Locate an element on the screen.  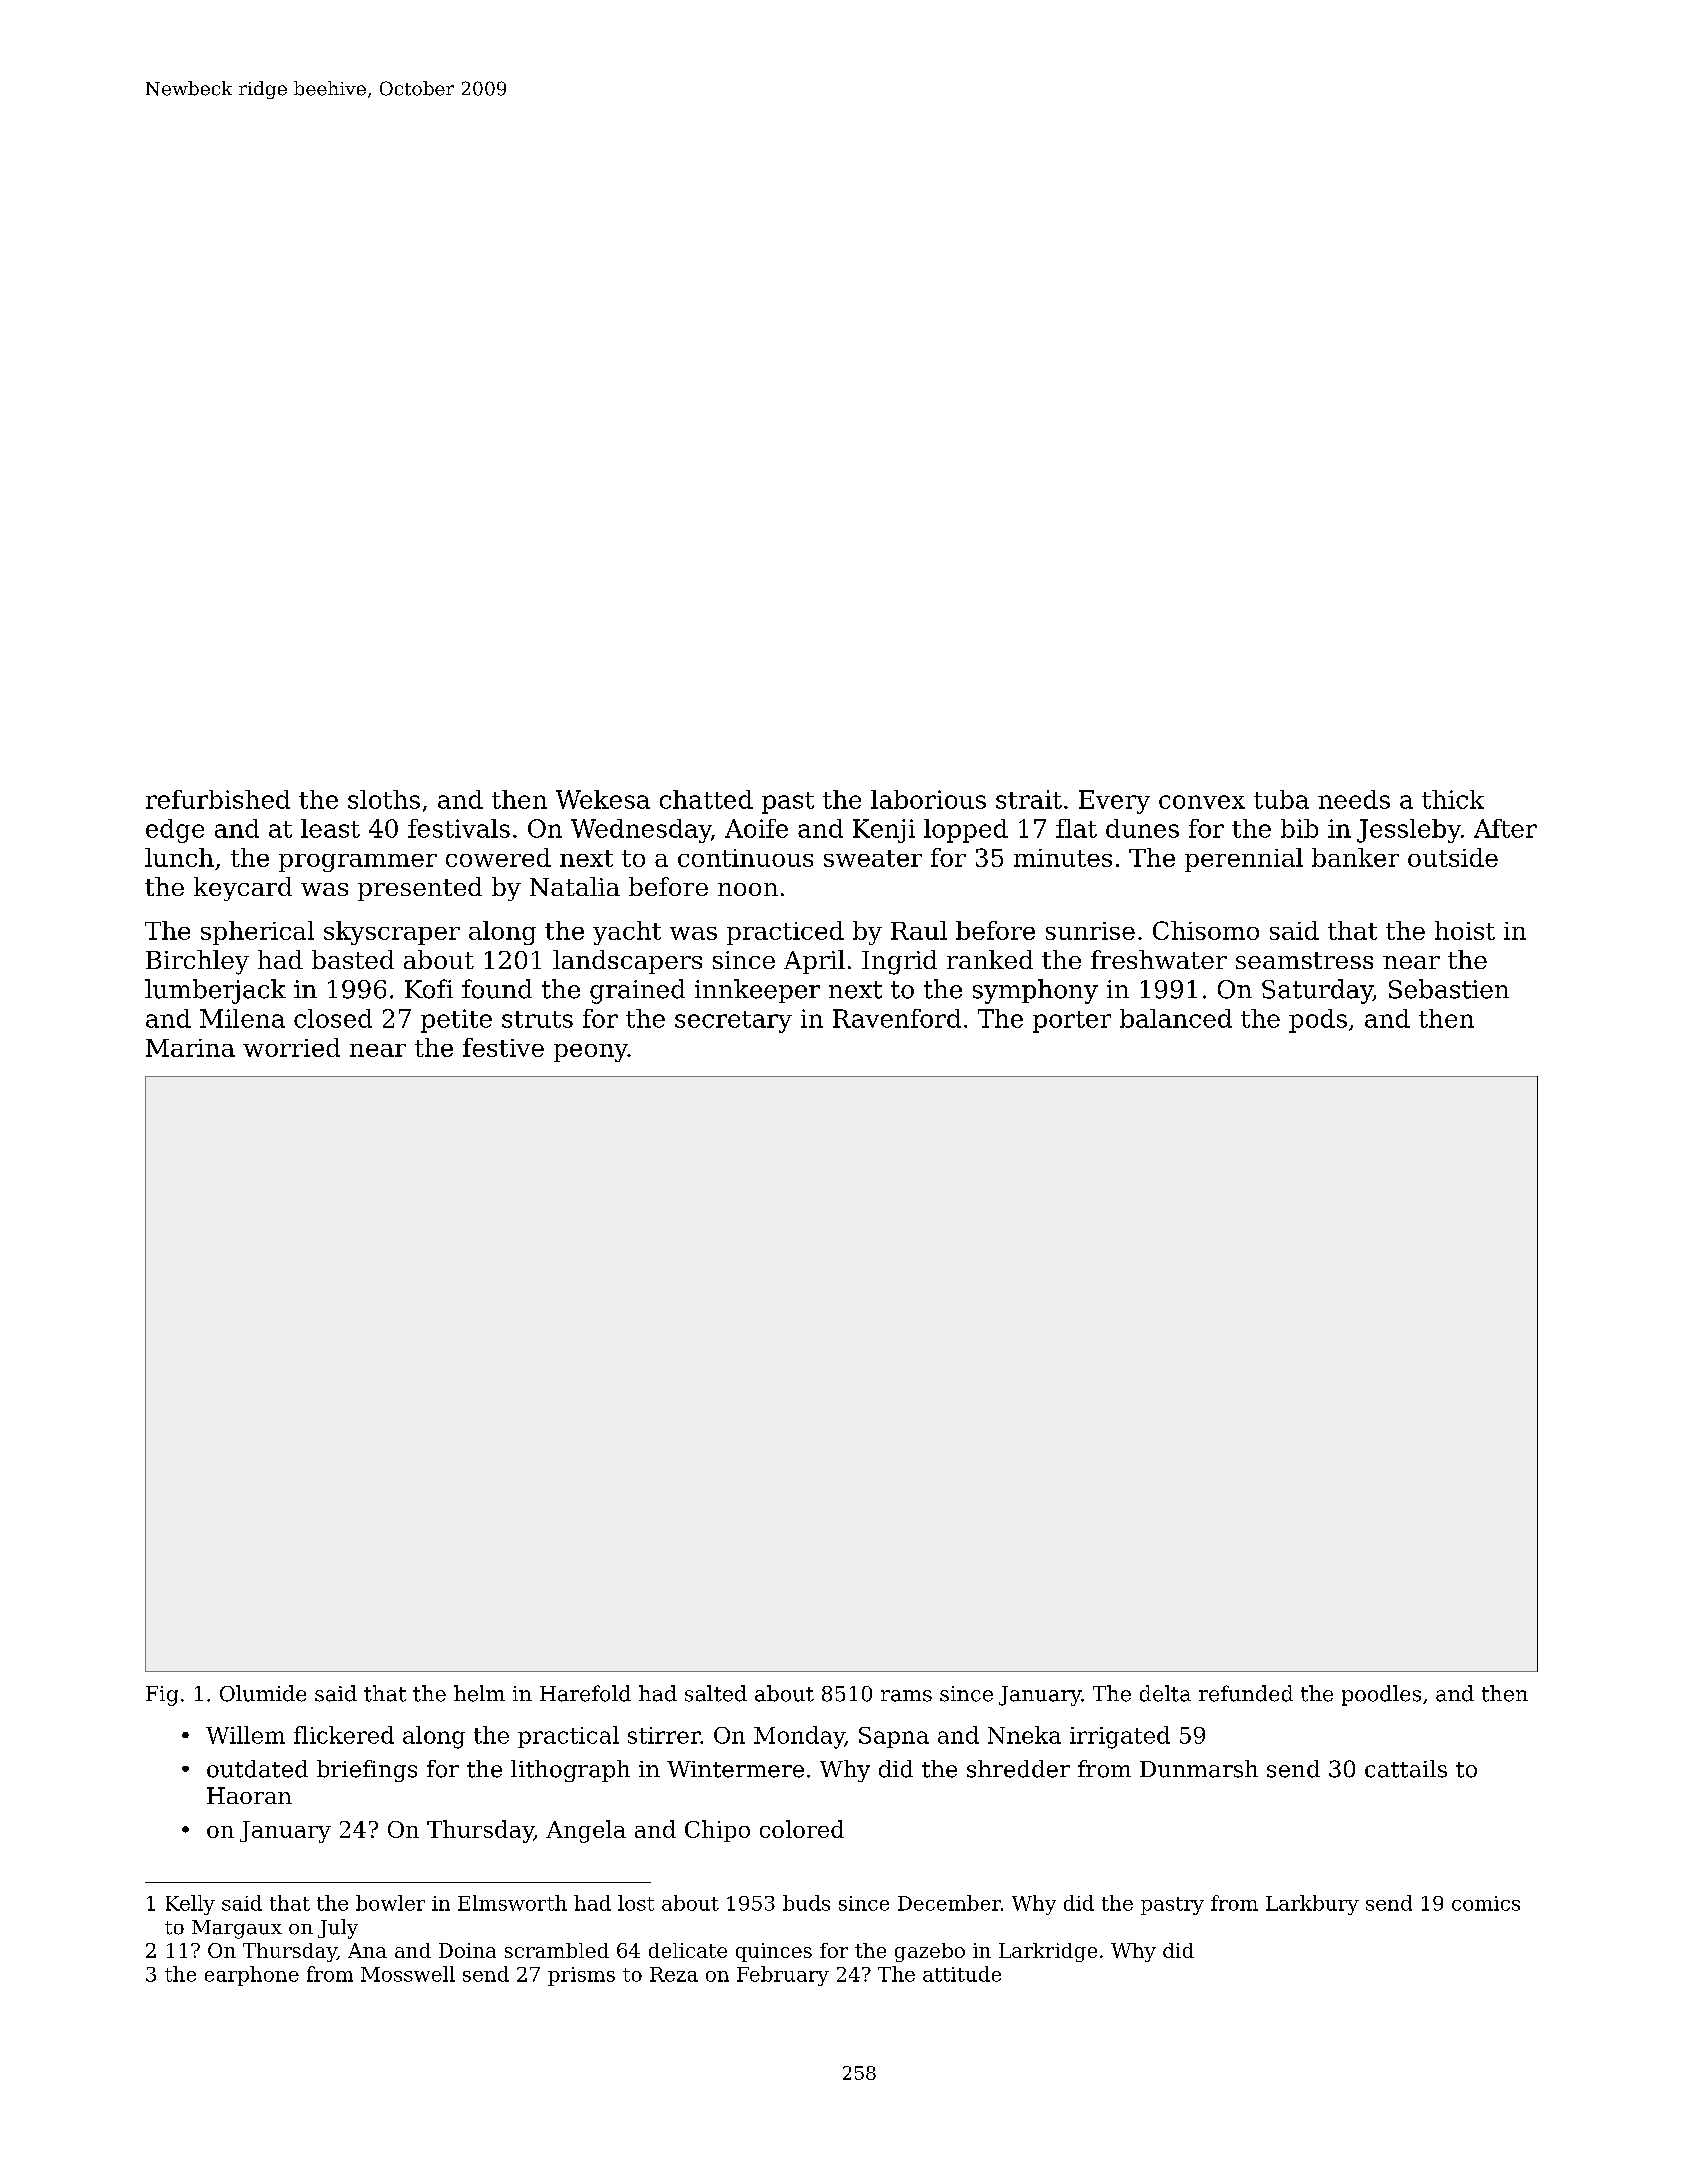
Harefold is located at coordinates (585, 1693).
